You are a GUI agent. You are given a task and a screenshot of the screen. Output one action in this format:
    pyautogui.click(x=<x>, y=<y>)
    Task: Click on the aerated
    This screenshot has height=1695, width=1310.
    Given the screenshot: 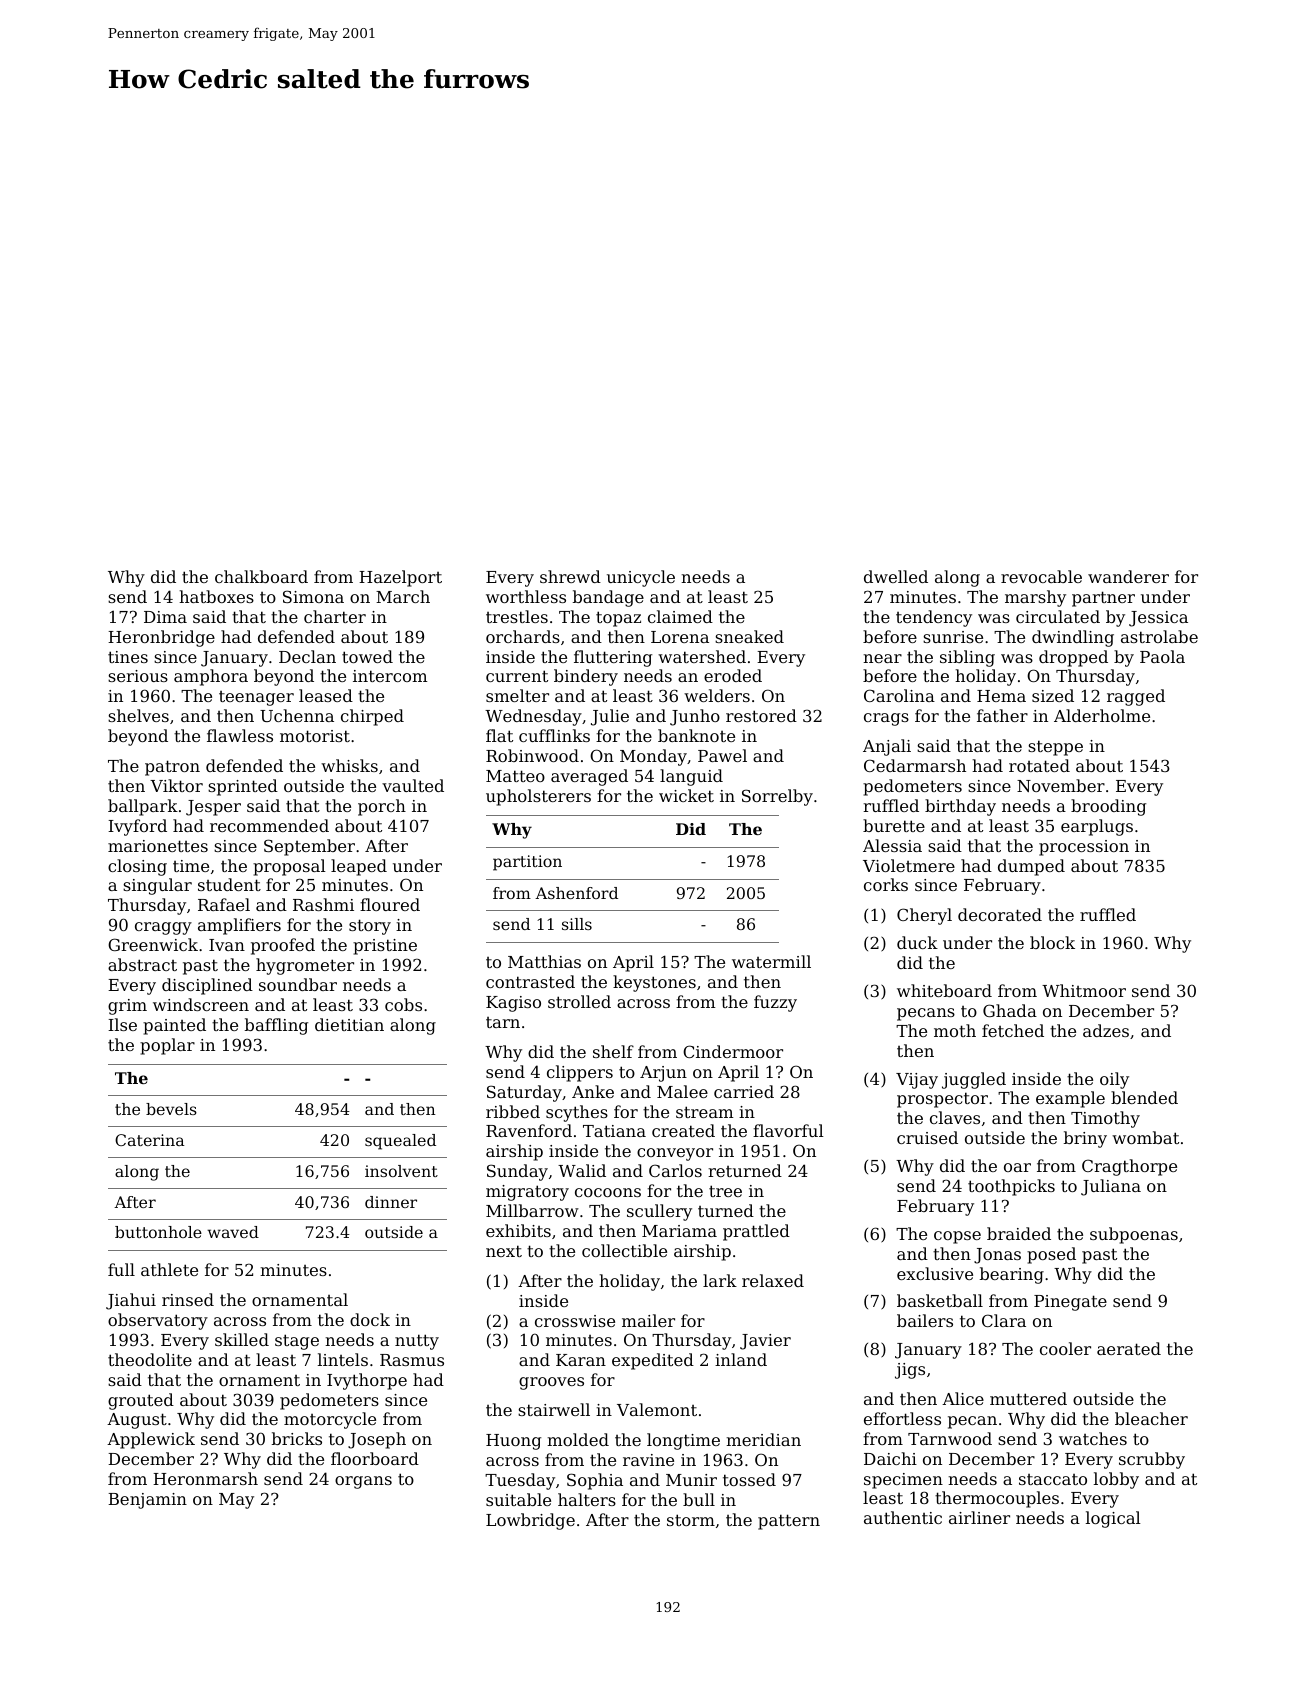 What is the action you would take?
    pyautogui.click(x=1129, y=1348)
